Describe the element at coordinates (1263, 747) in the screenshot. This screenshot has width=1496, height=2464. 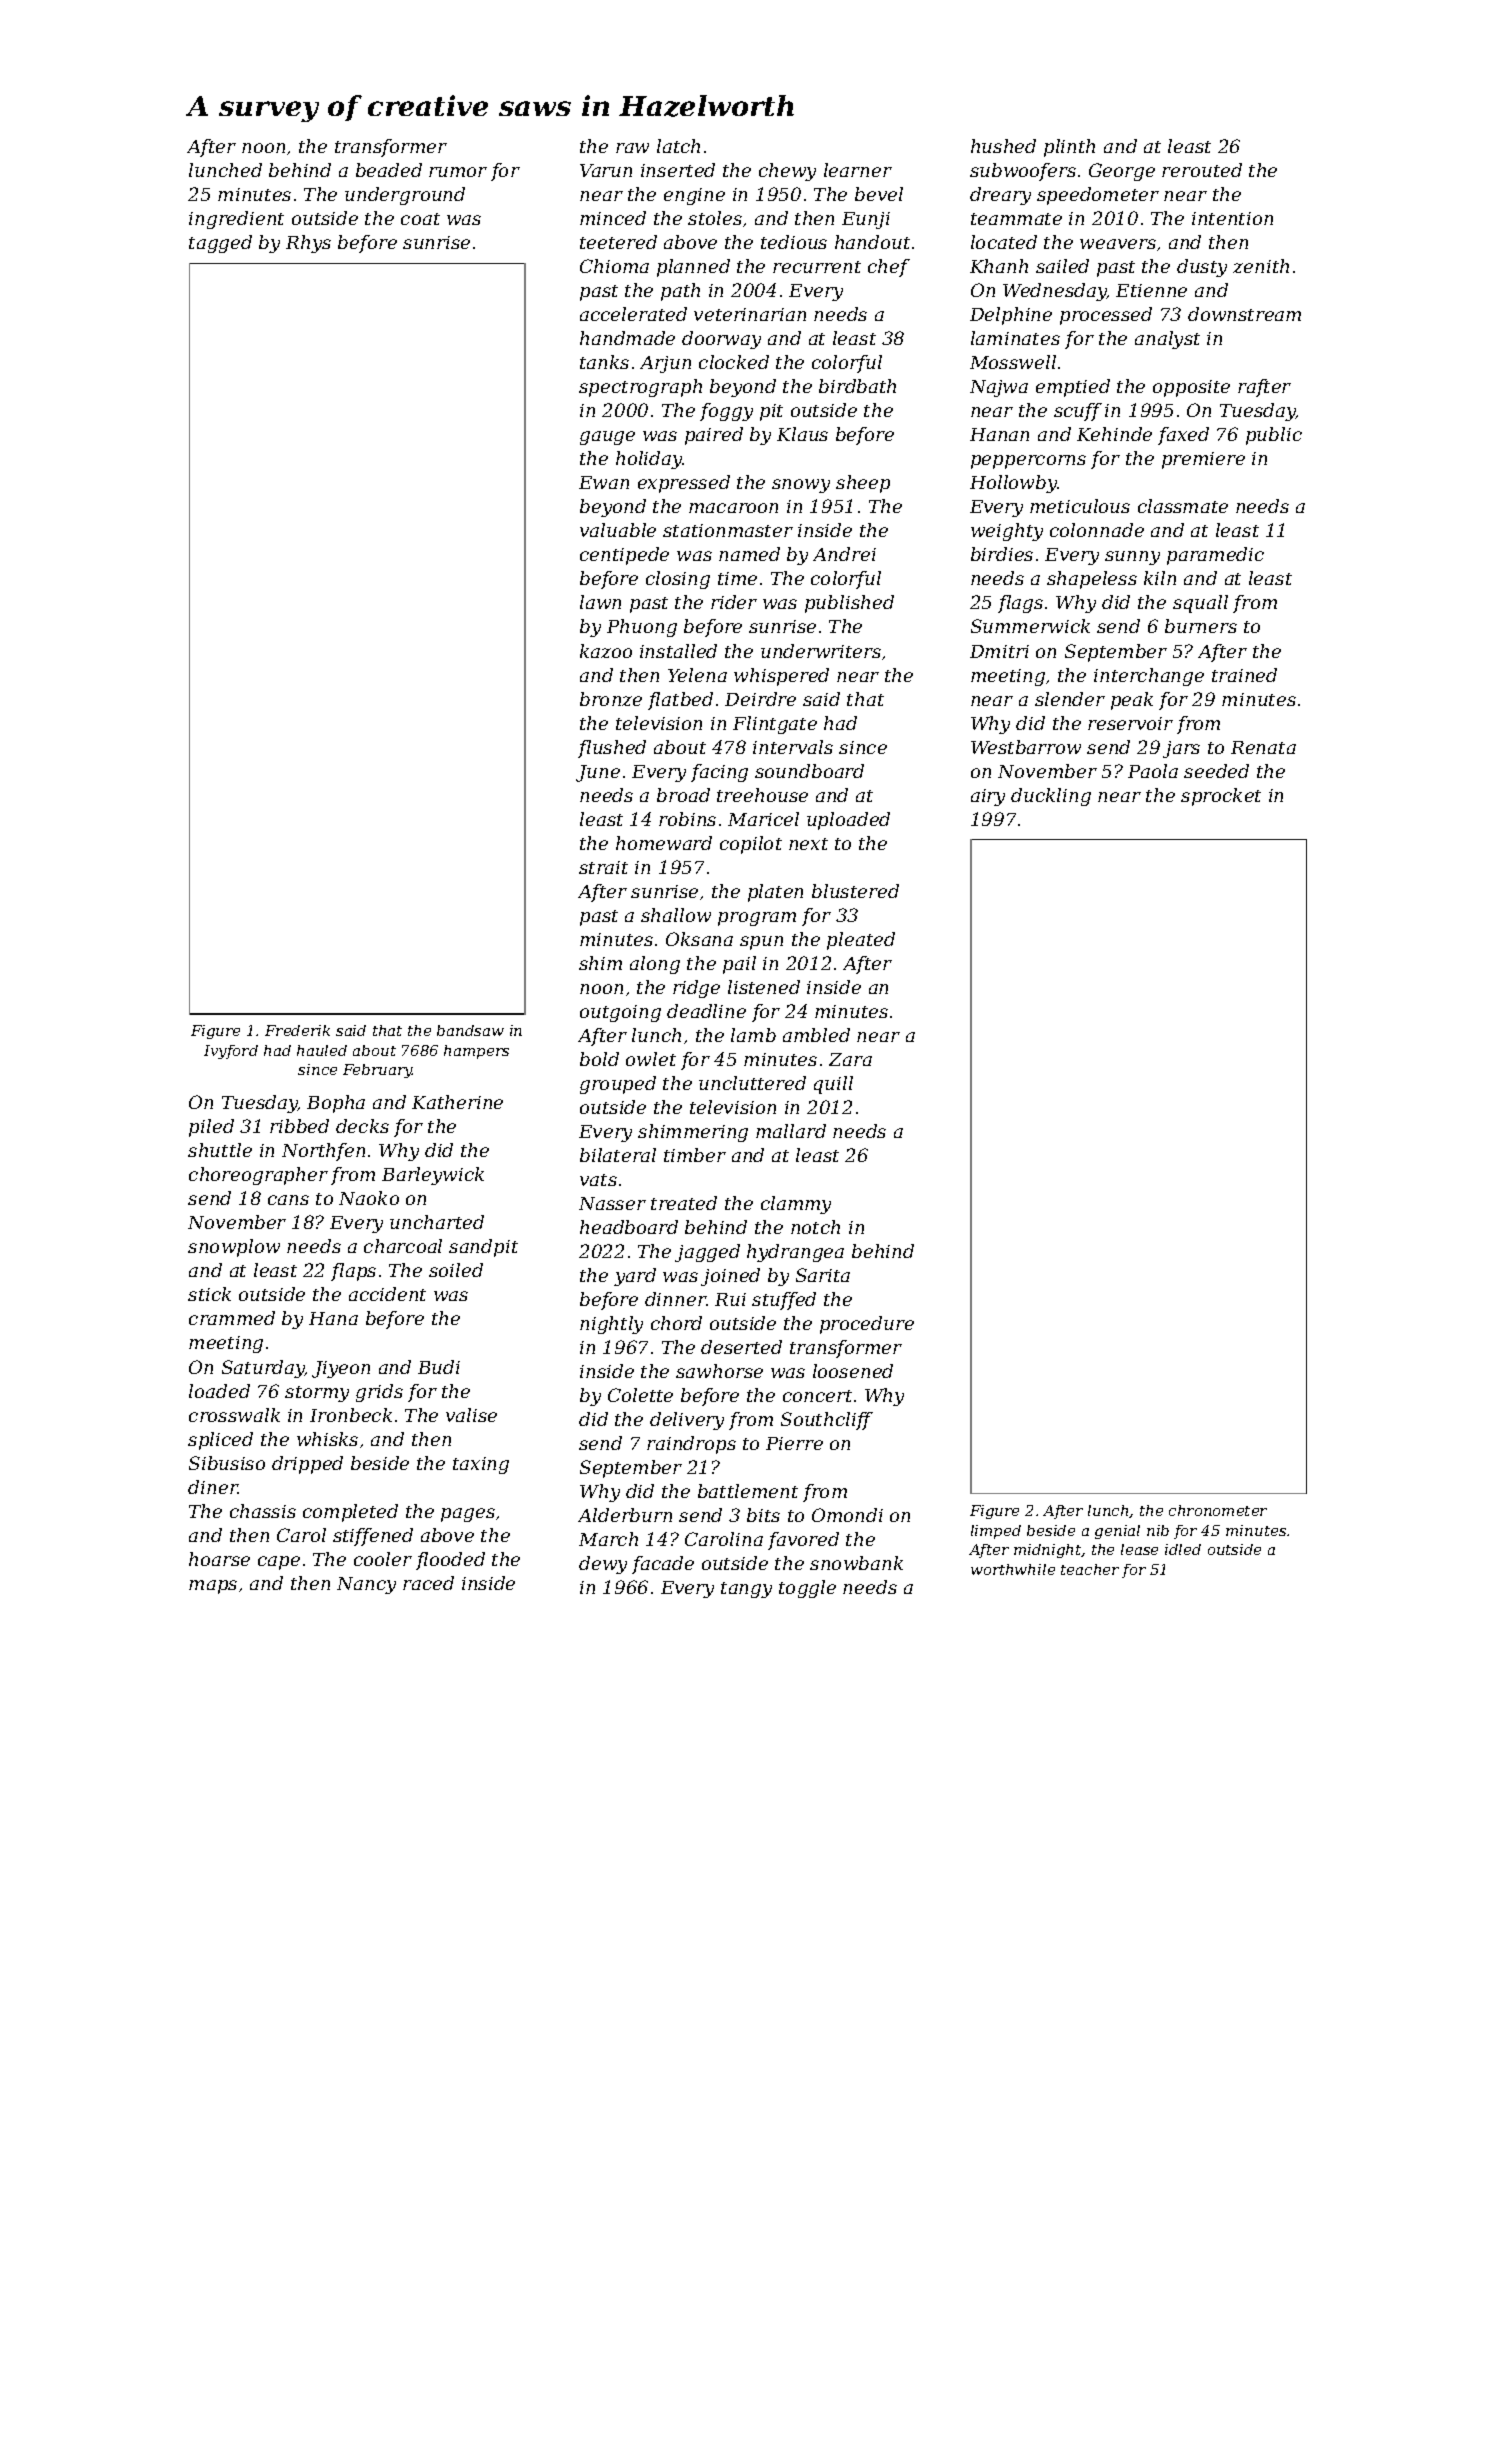
I see `Renata` at that location.
